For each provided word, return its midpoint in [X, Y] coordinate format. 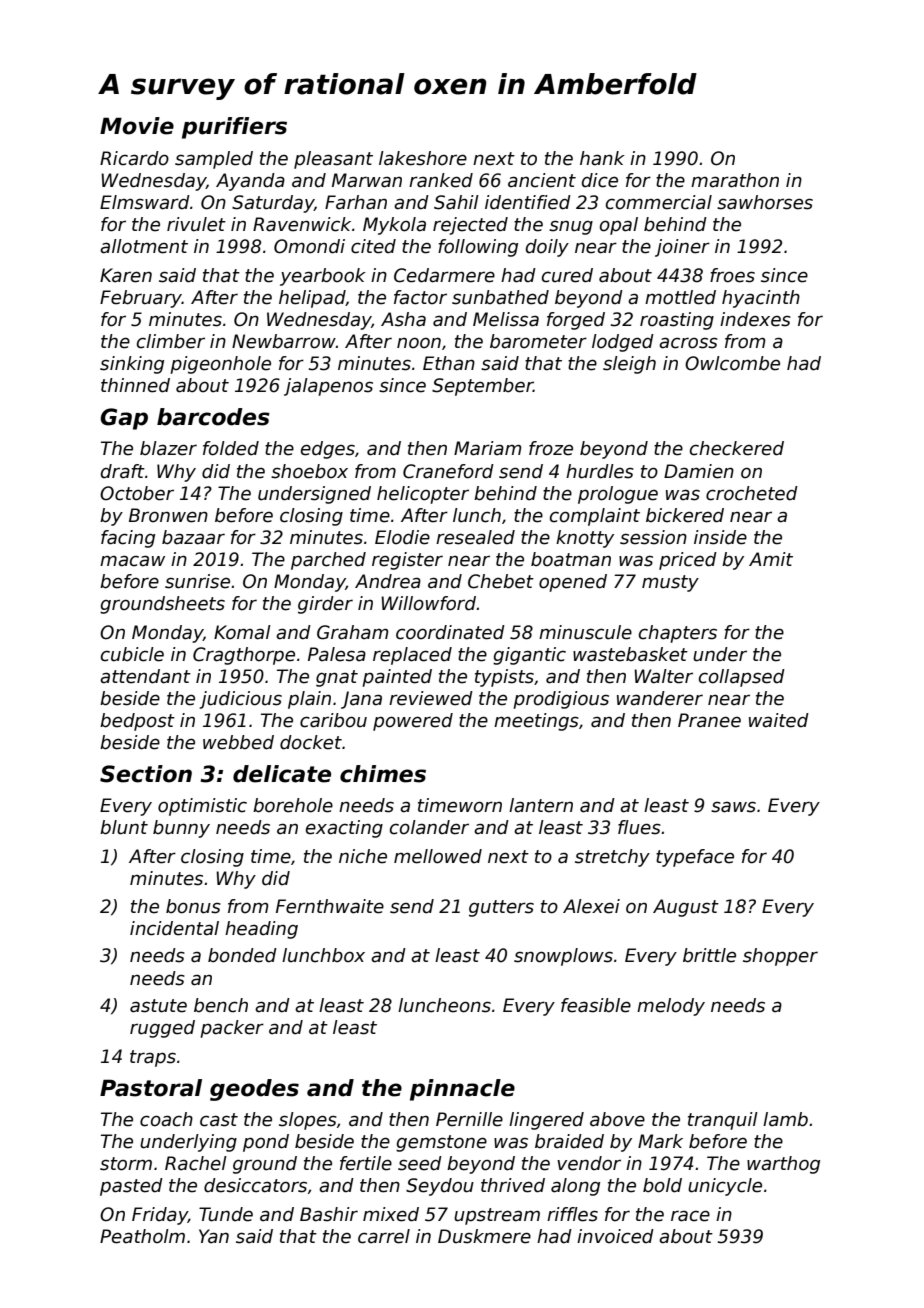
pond [266, 1143]
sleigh [629, 365]
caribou [333, 720]
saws [733, 807]
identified [528, 202]
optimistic [202, 807]
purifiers [234, 128]
